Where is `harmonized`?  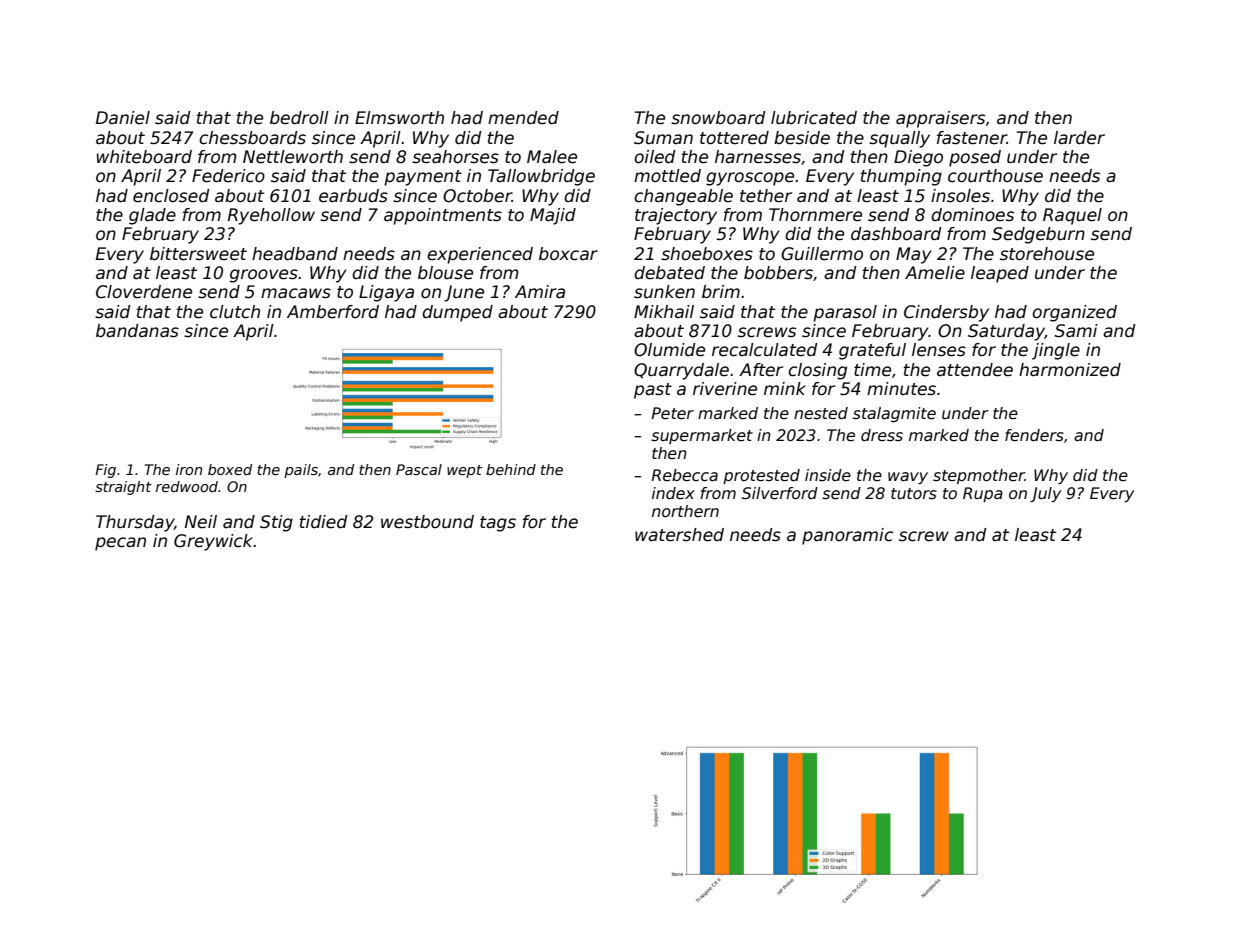
harmonized is located at coordinates (1070, 370).
